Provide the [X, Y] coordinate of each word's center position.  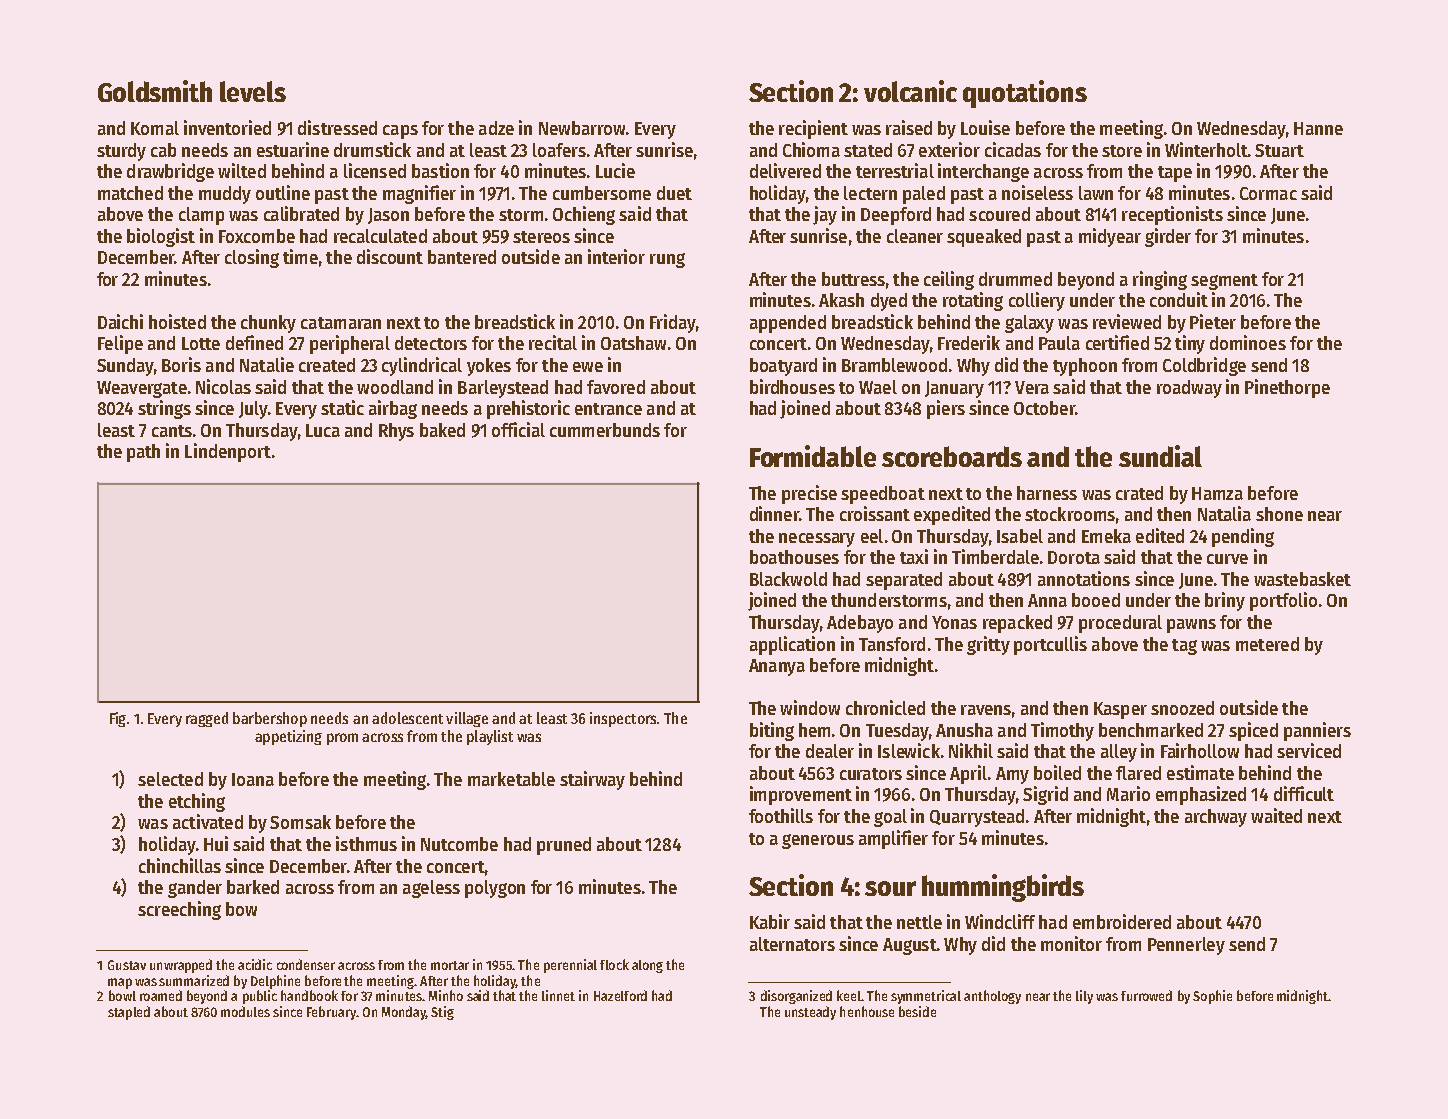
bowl [122, 995]
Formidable [813, 456]
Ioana [253, 779]
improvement [801, 795]
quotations [1025, 94]
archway [1216, 818]
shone [1279, 514]
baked [442, 430]
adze [496, 128]
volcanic [910, 91]
